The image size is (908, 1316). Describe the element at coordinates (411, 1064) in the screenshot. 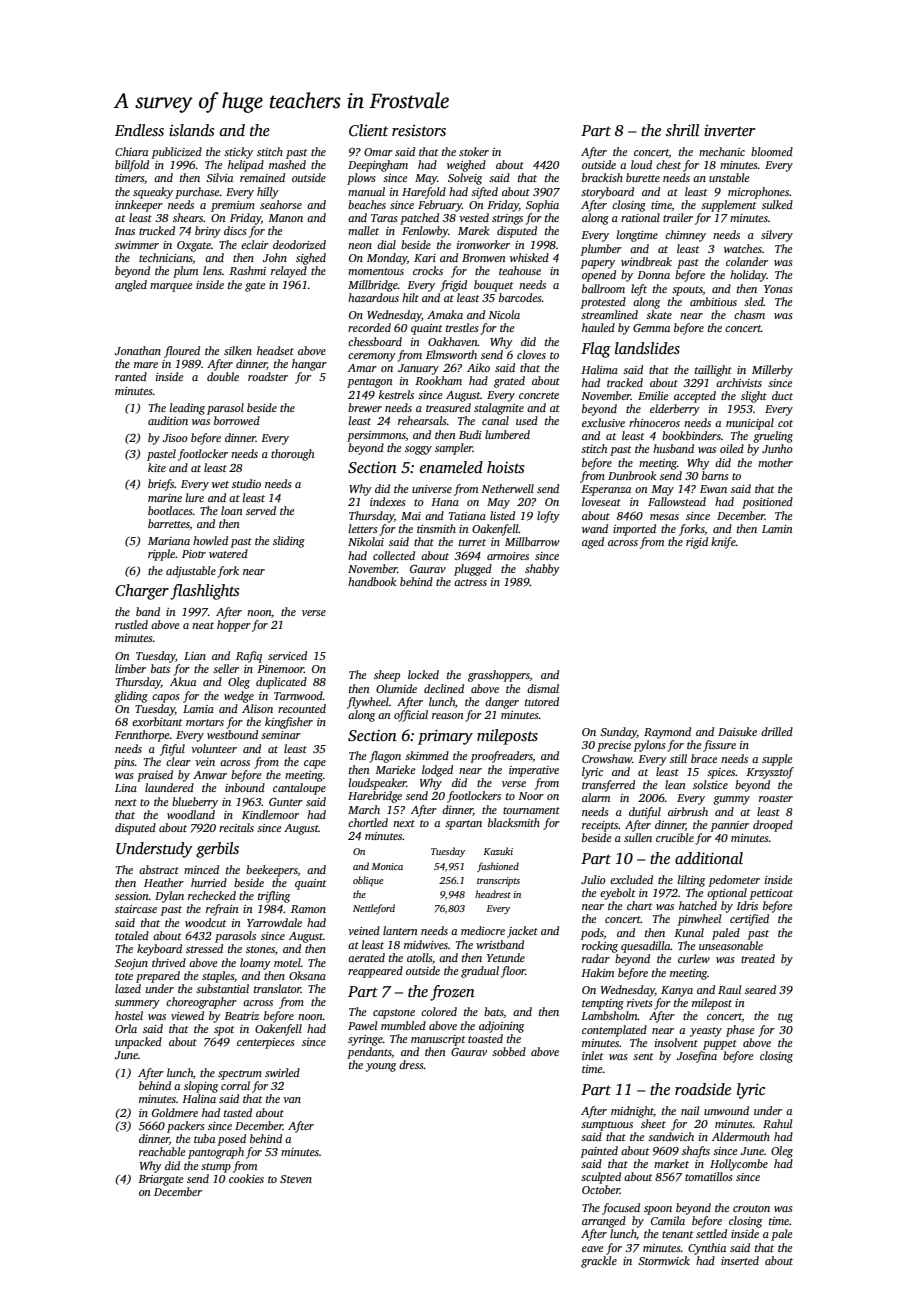

I see `dress` at that location.
